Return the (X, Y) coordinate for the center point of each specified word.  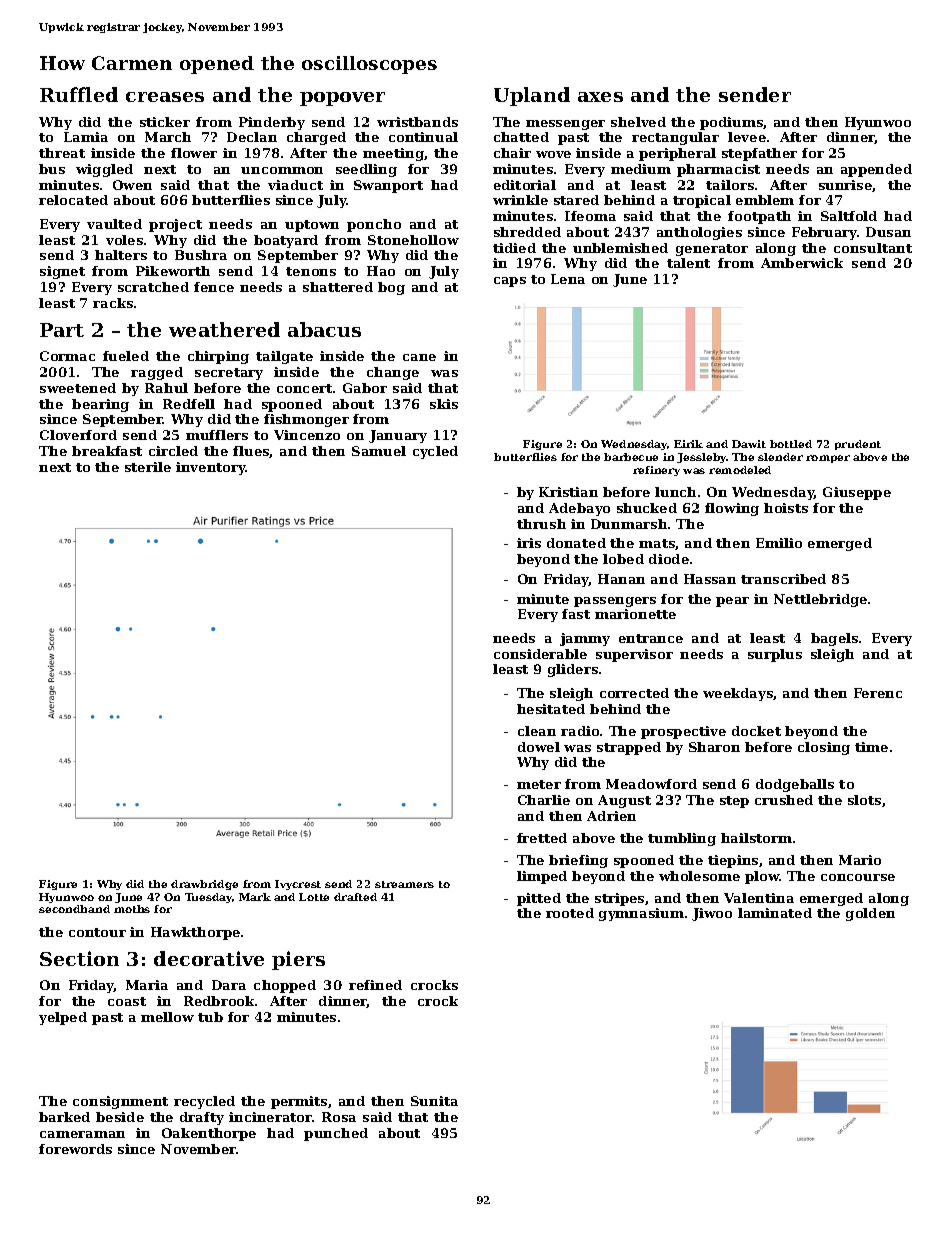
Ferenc (878, 693)
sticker (165, 122)
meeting (393, 154)
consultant (873, 248)
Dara (229, 985)
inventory (211, 468)
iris (529, 543)
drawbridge (204, 885)
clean (537, 731)
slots (864, 800)
